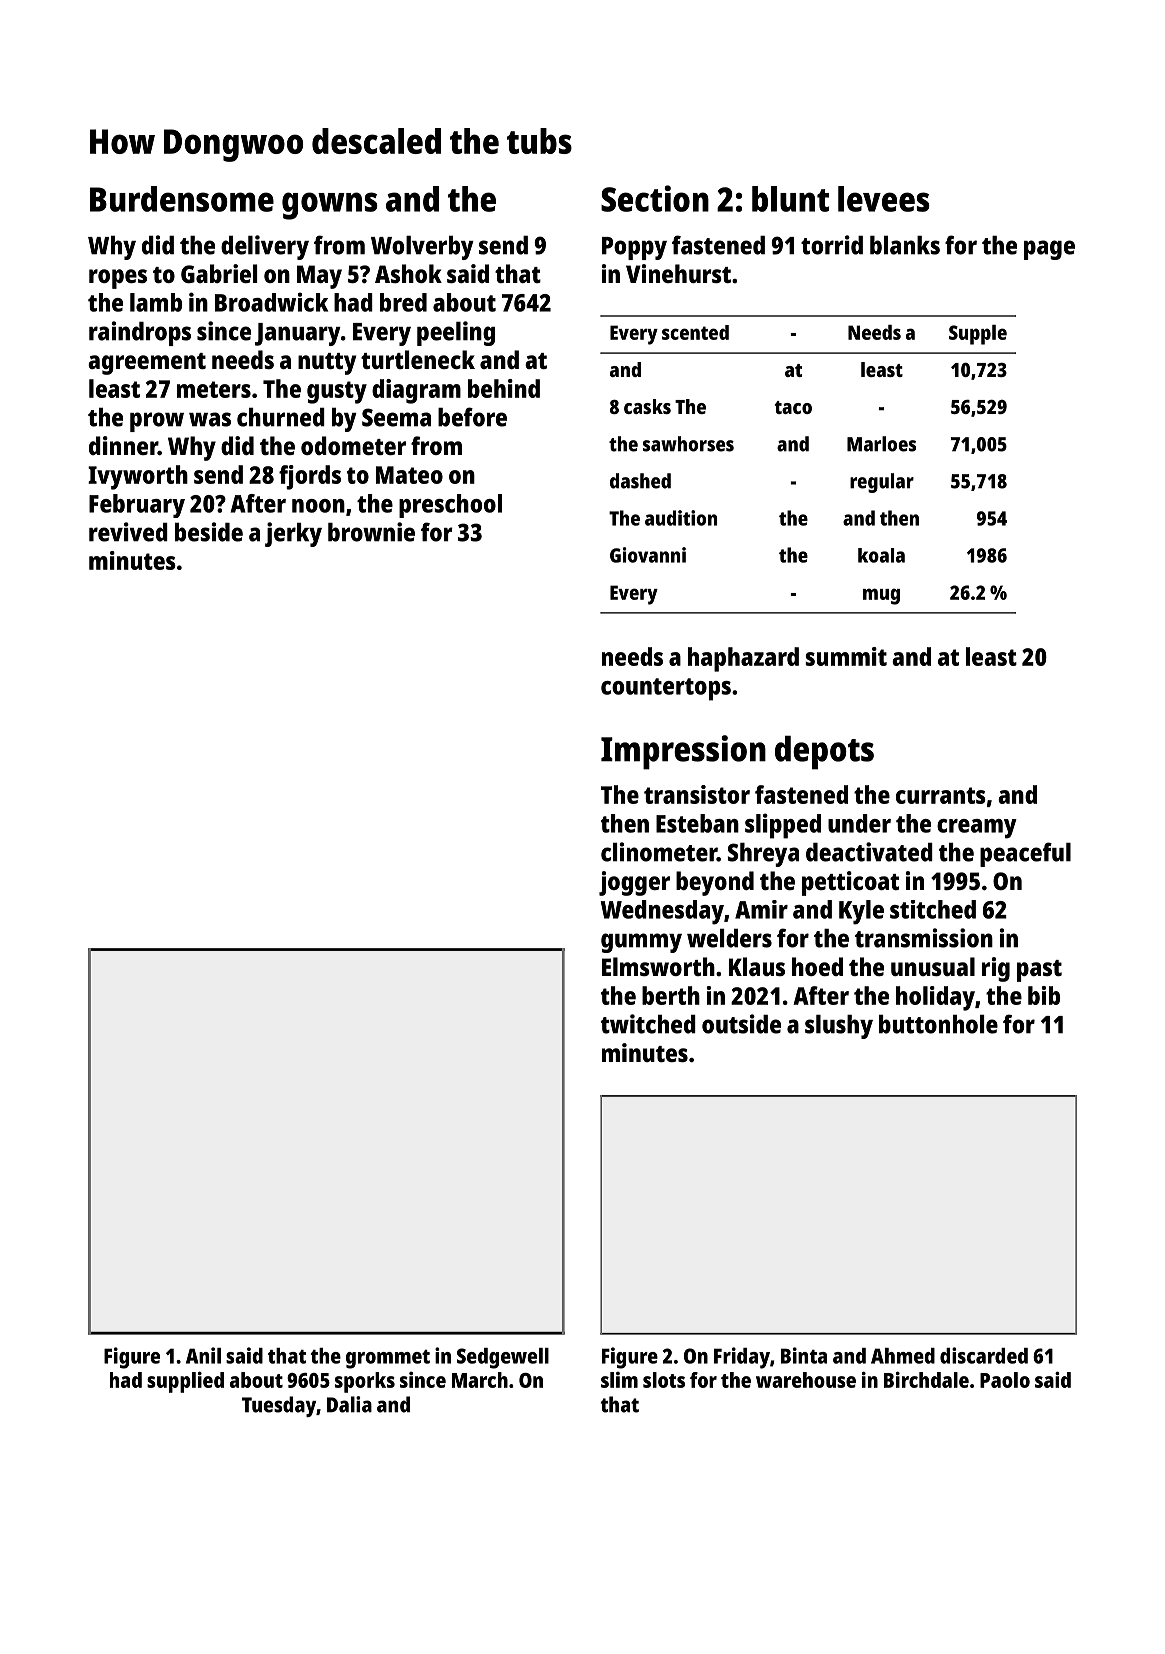  What do you see at coordinates (318, 506) in the page?
I see `noon` at bounding box center [318, 506].
